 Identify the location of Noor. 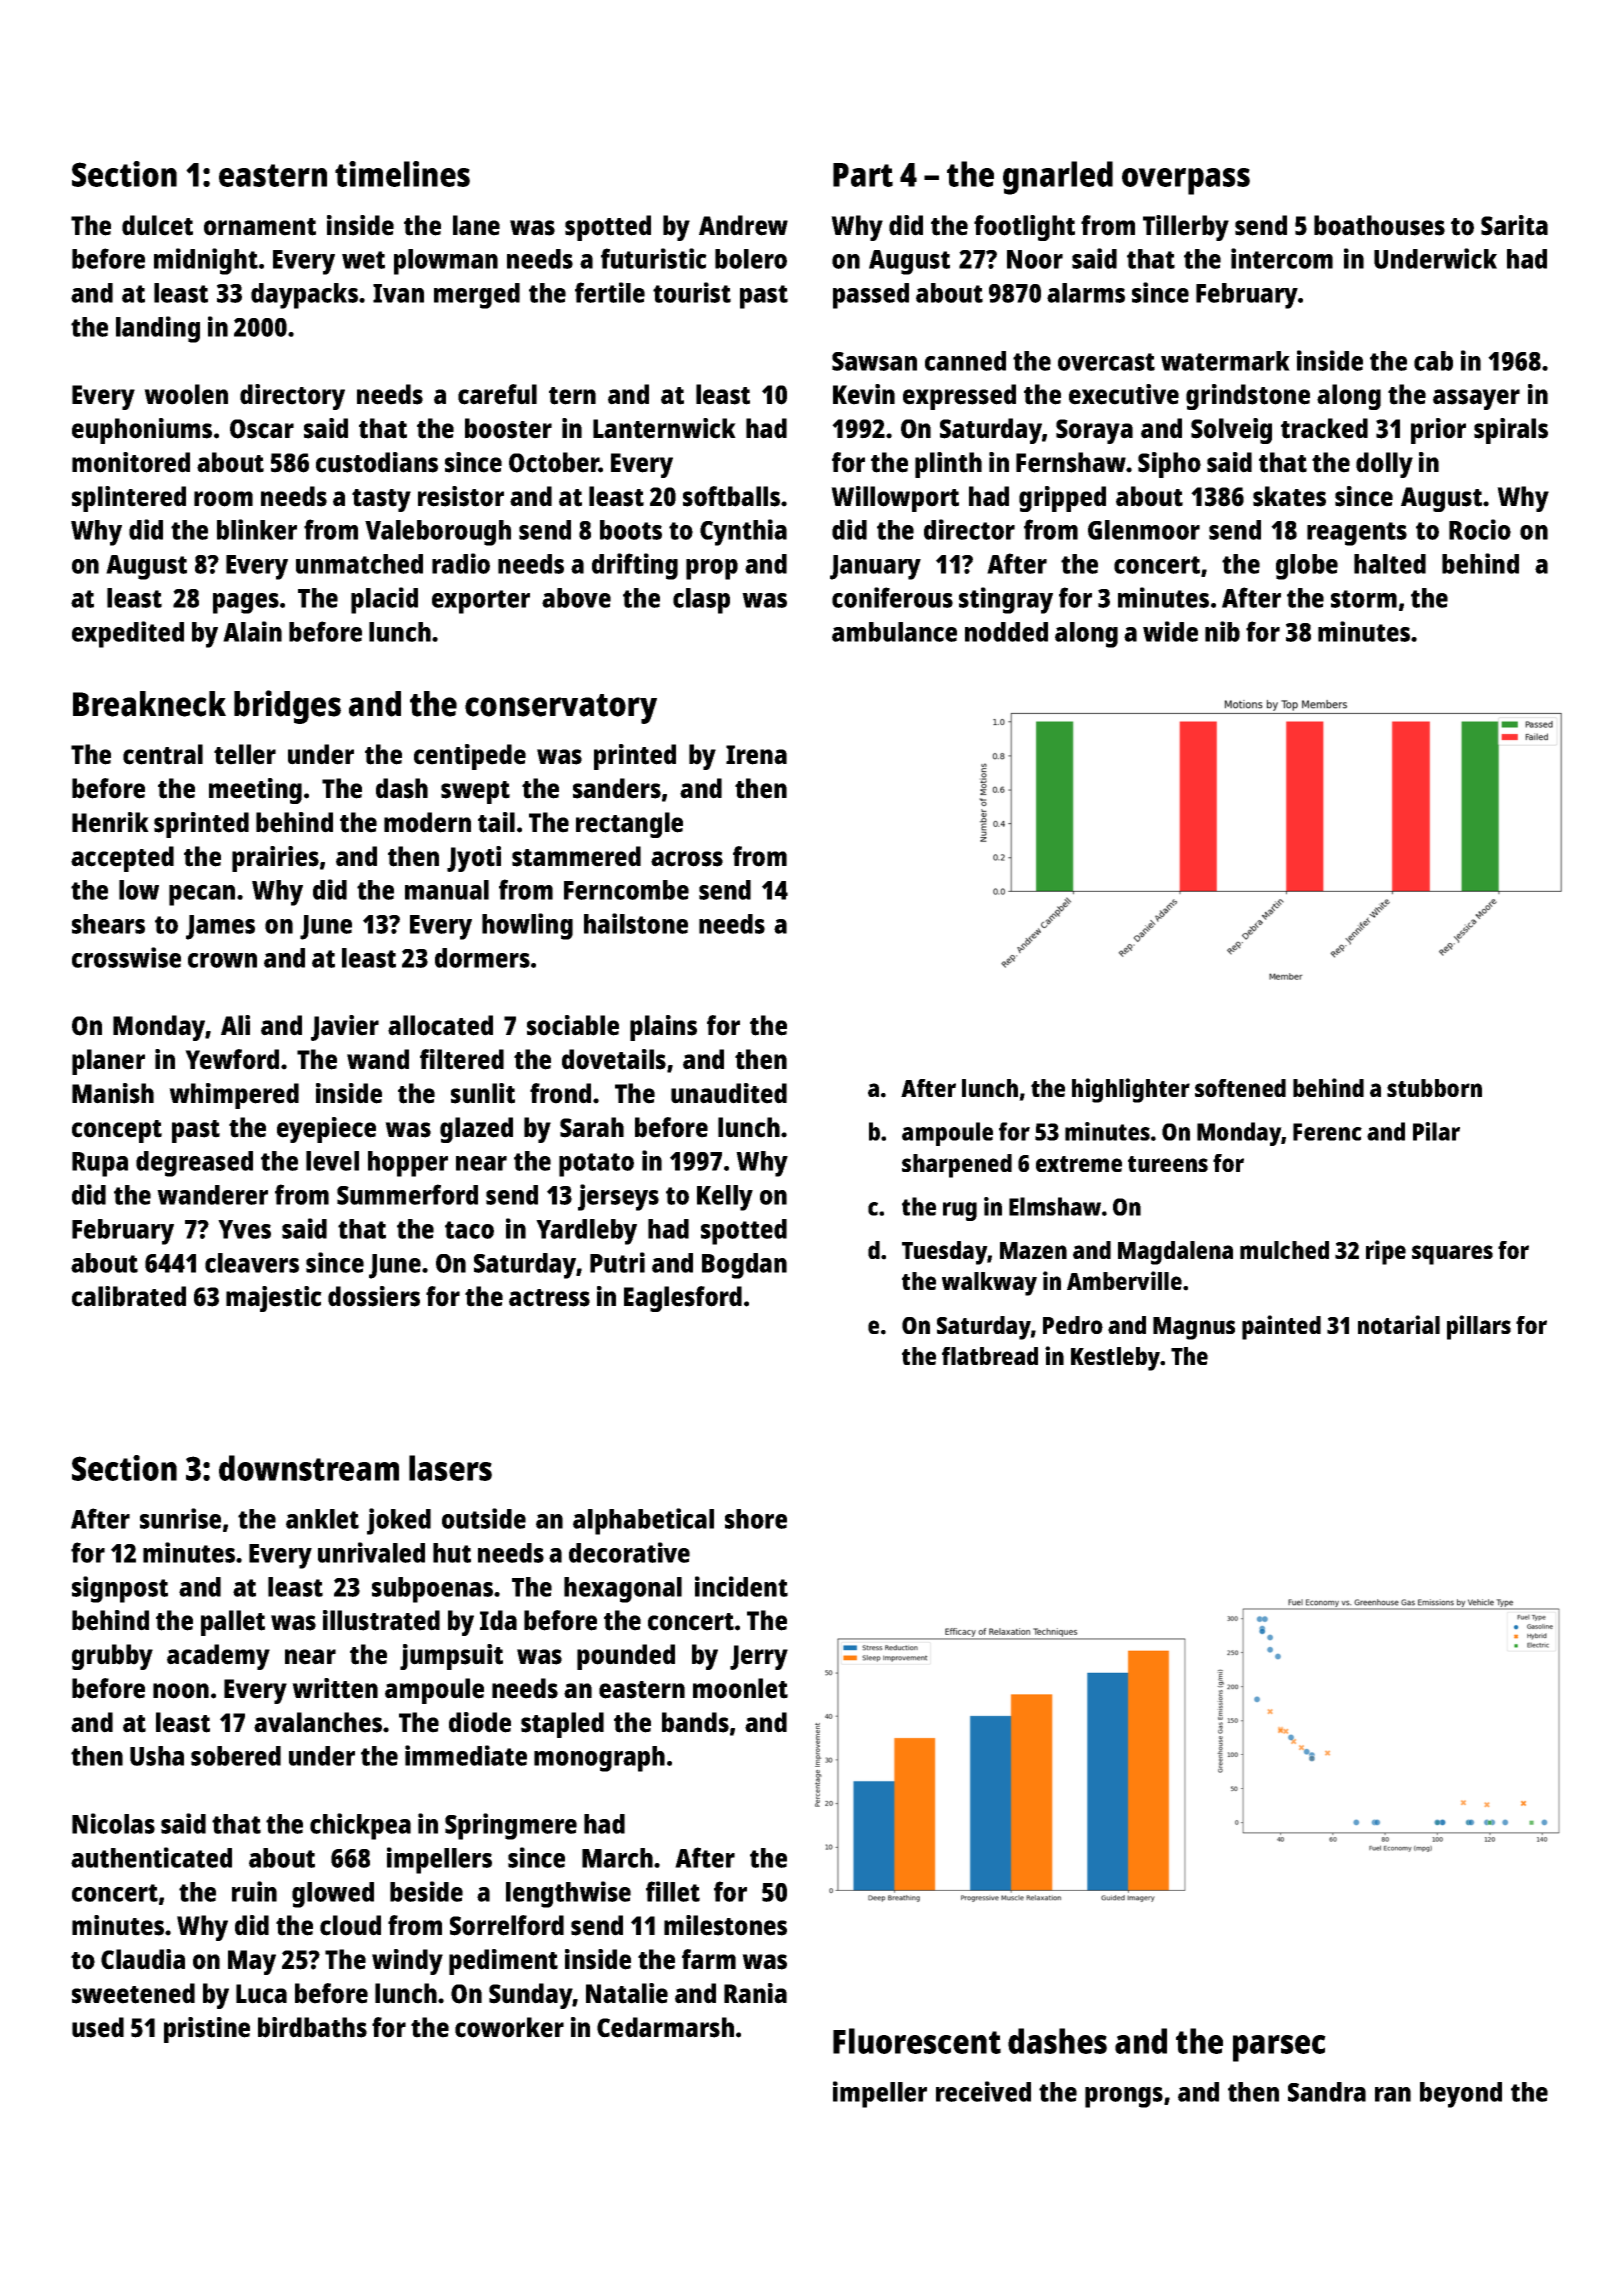
(1035, 259).
